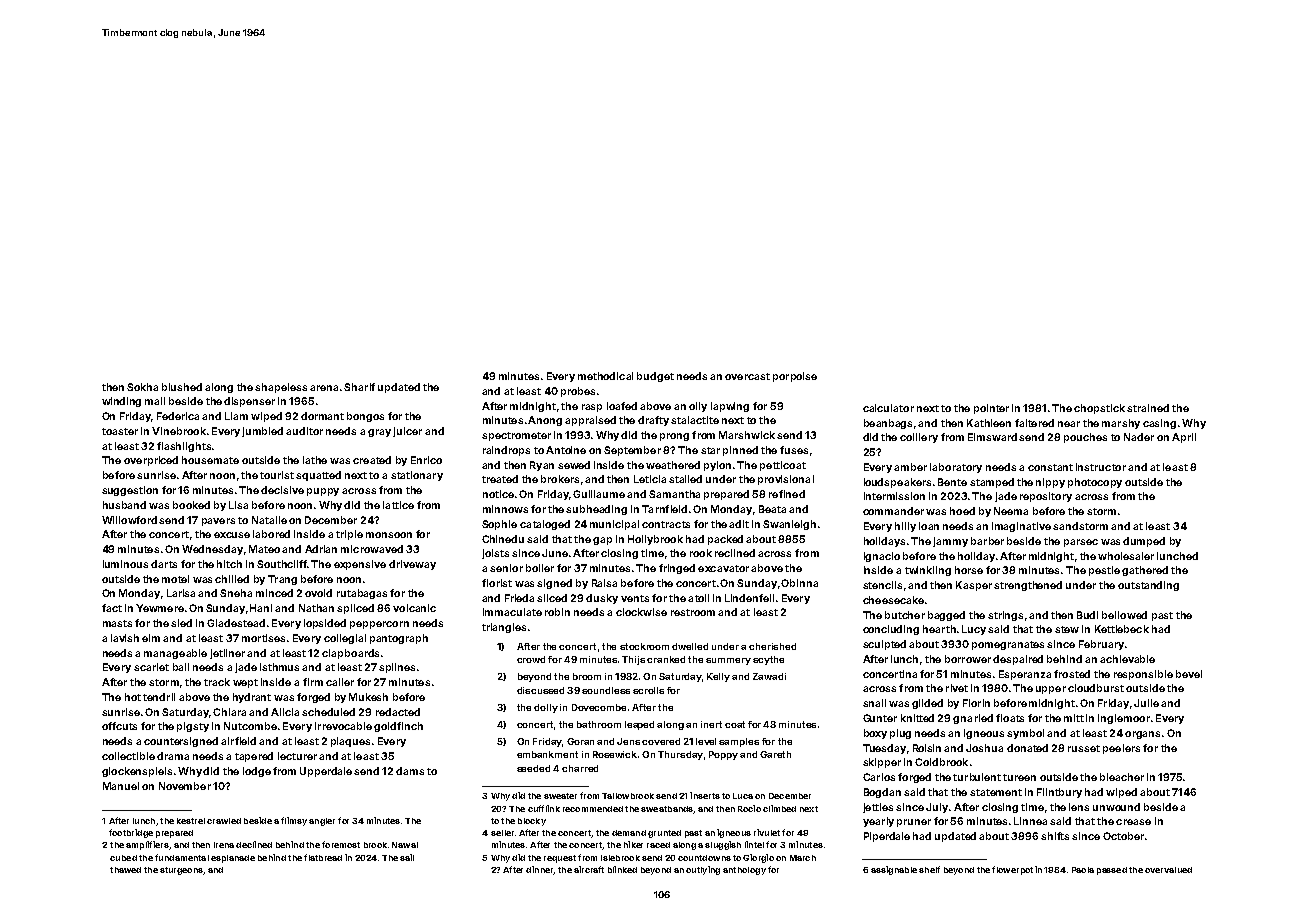 This screenshot has height=924, width=1308. I want to click on jetliner, so click(227, 654).
